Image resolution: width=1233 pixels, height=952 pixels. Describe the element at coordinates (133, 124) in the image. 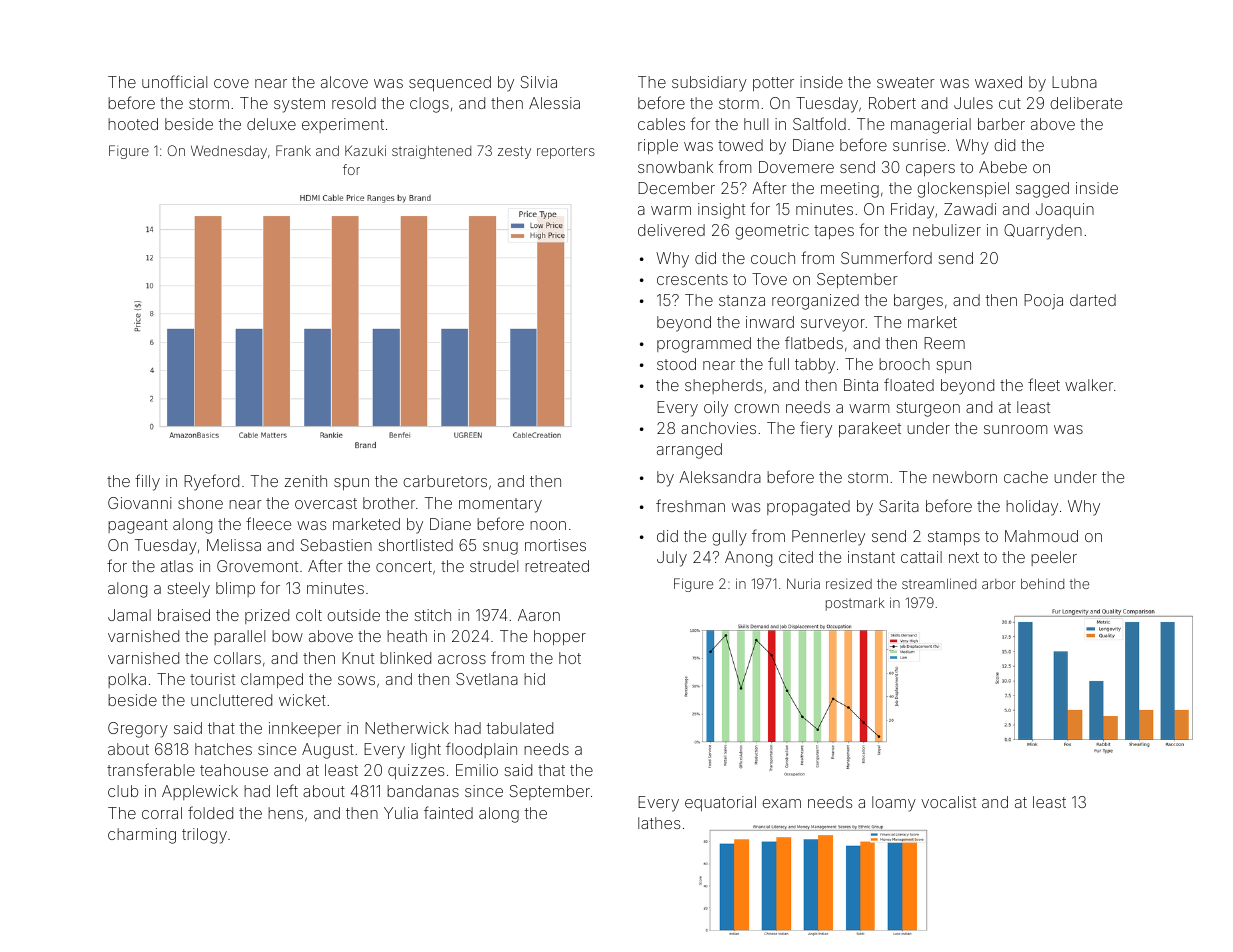

I see `hooted` at that location.
